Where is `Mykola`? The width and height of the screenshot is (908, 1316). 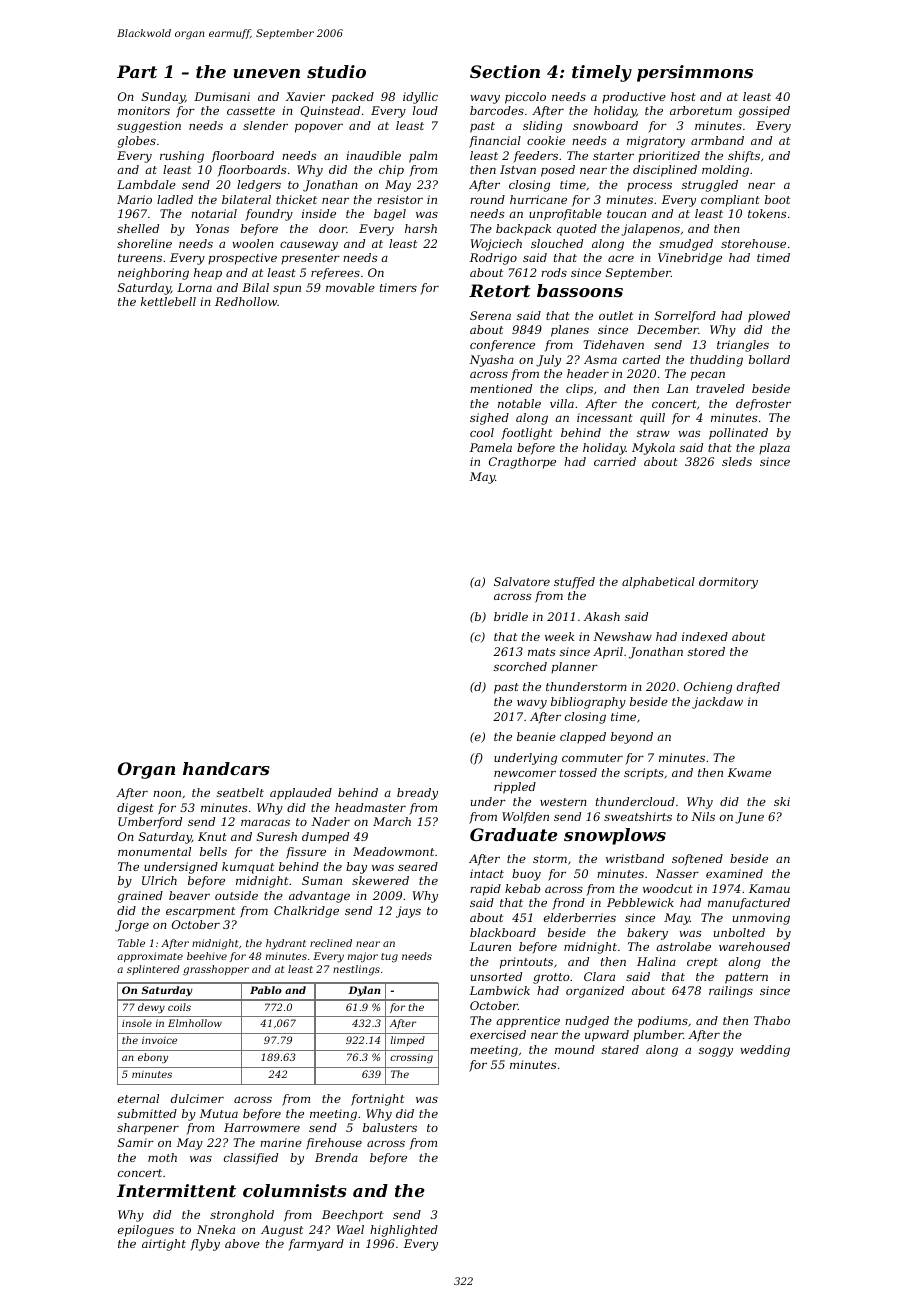 Mykola is located at coordinates (653, 449).
